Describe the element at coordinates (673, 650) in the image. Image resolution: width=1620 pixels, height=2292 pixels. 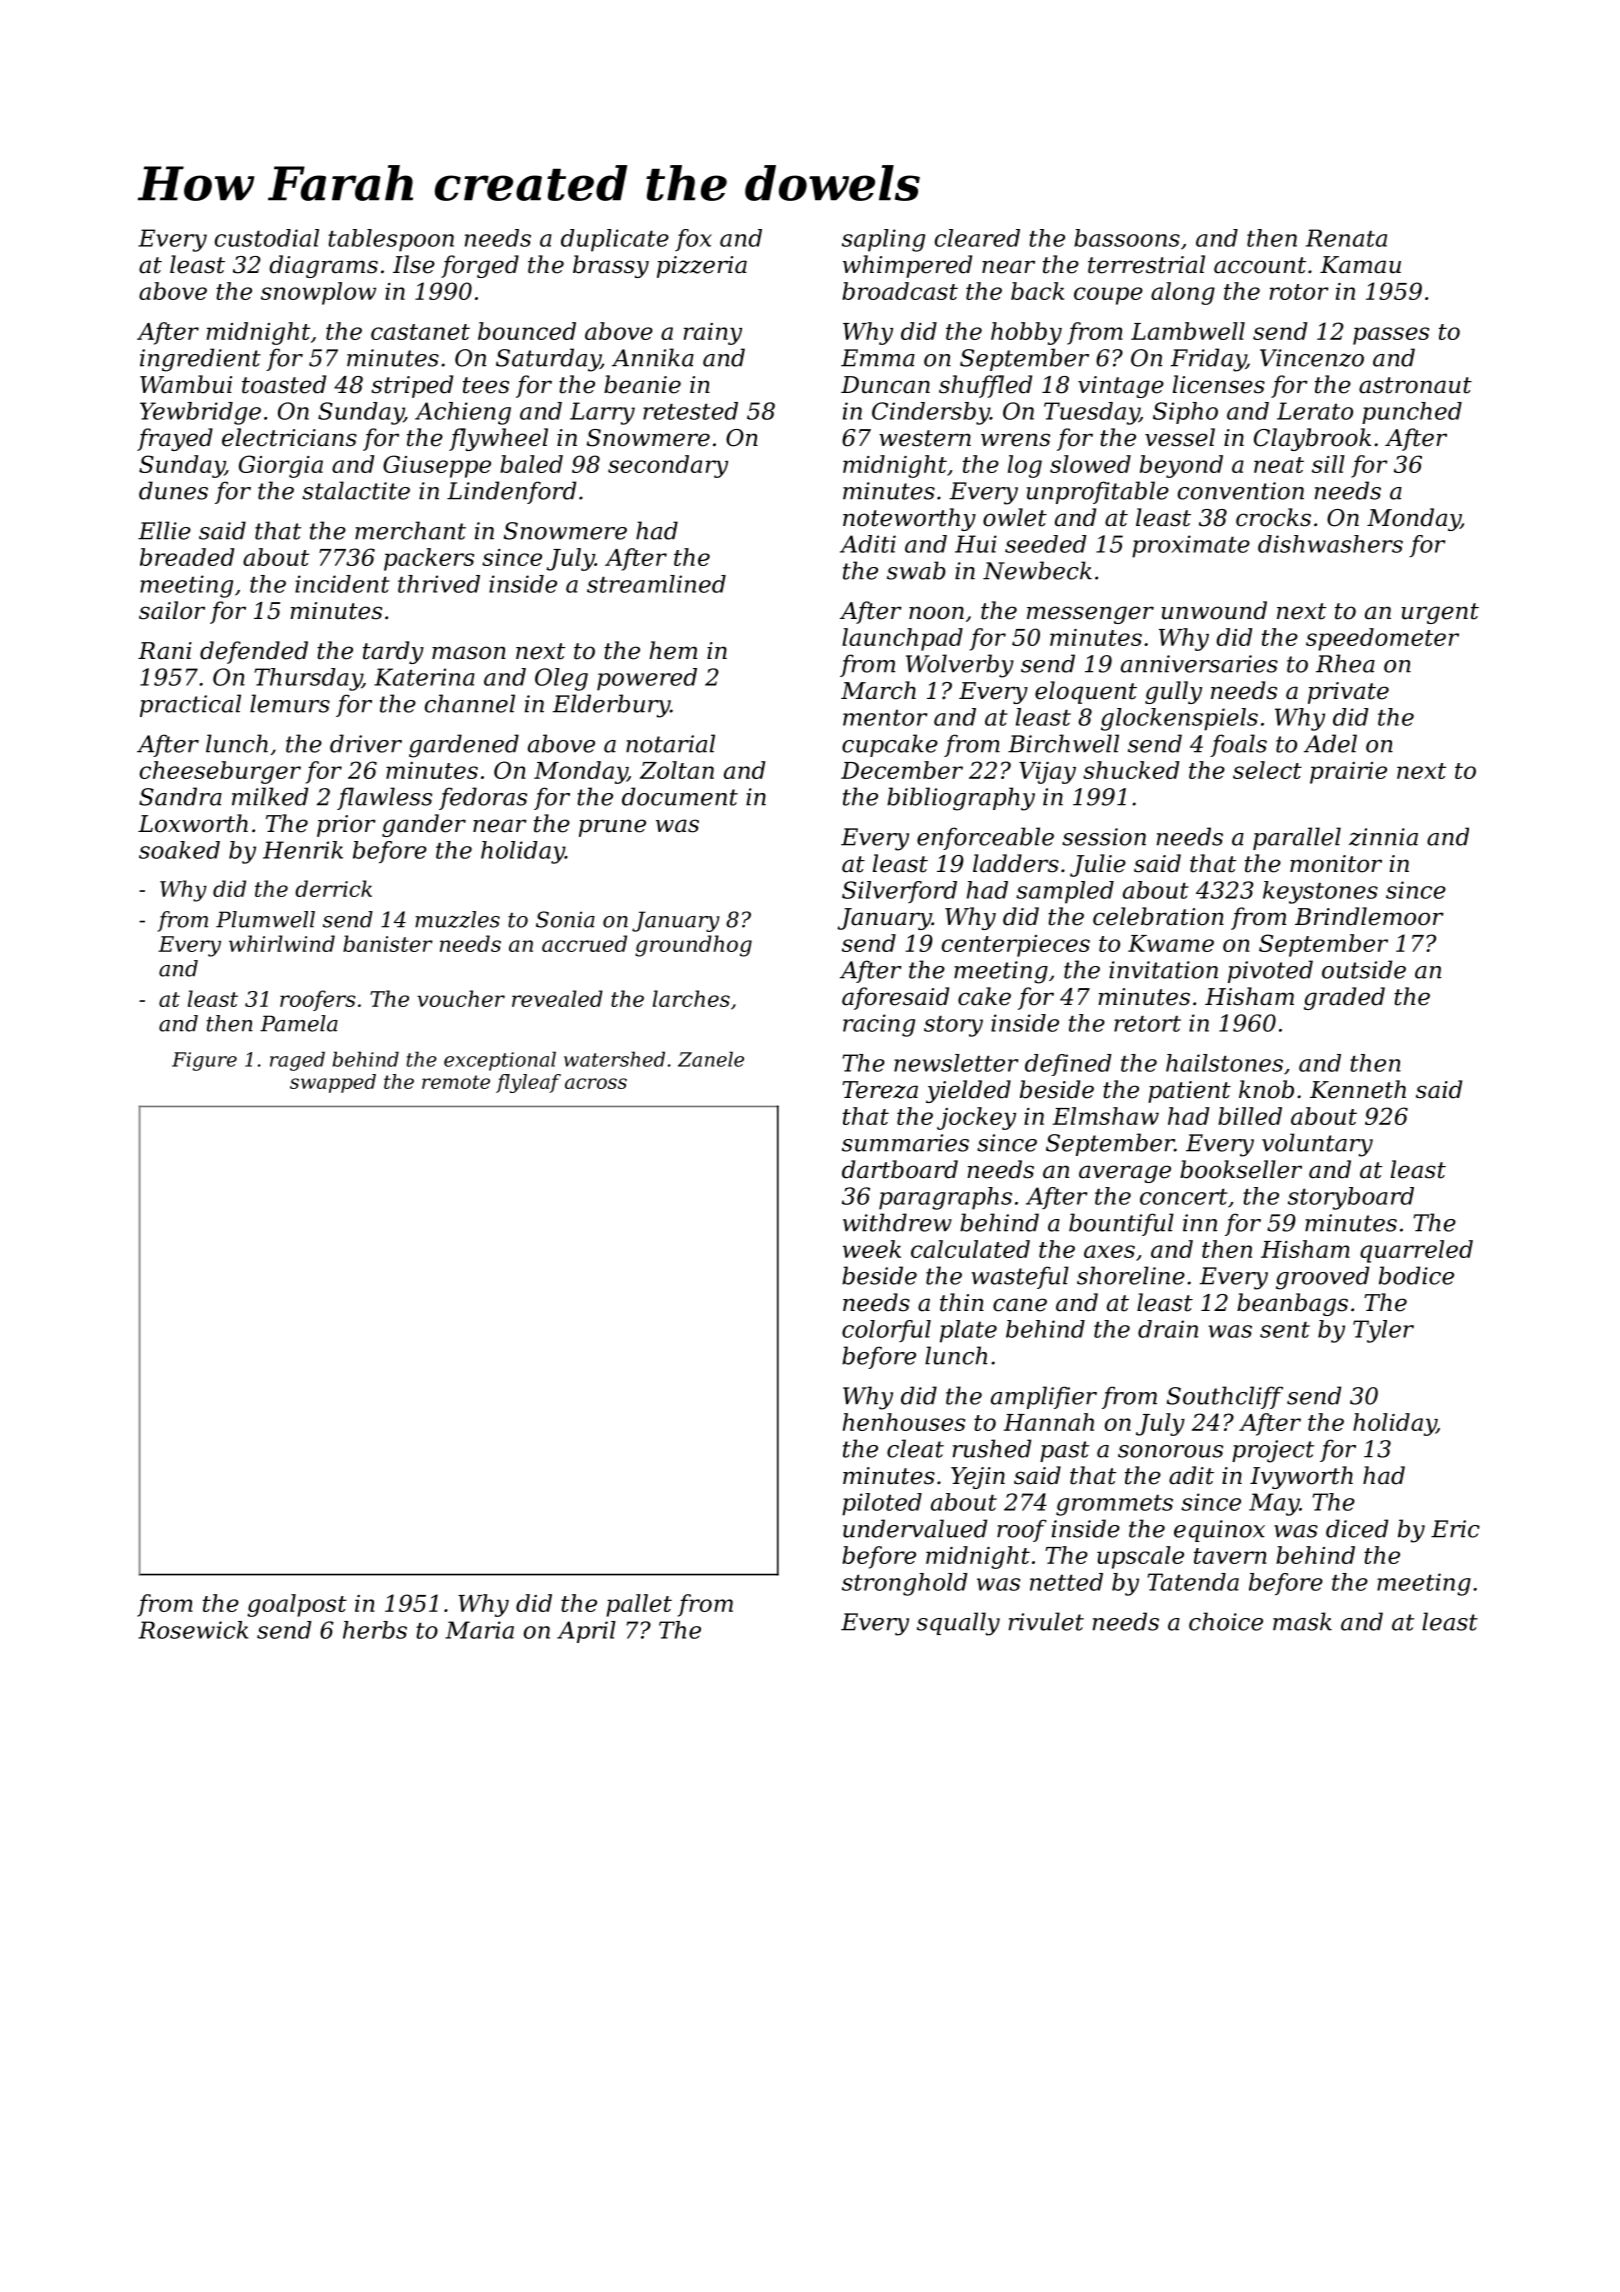
I see `hem` at that location.
